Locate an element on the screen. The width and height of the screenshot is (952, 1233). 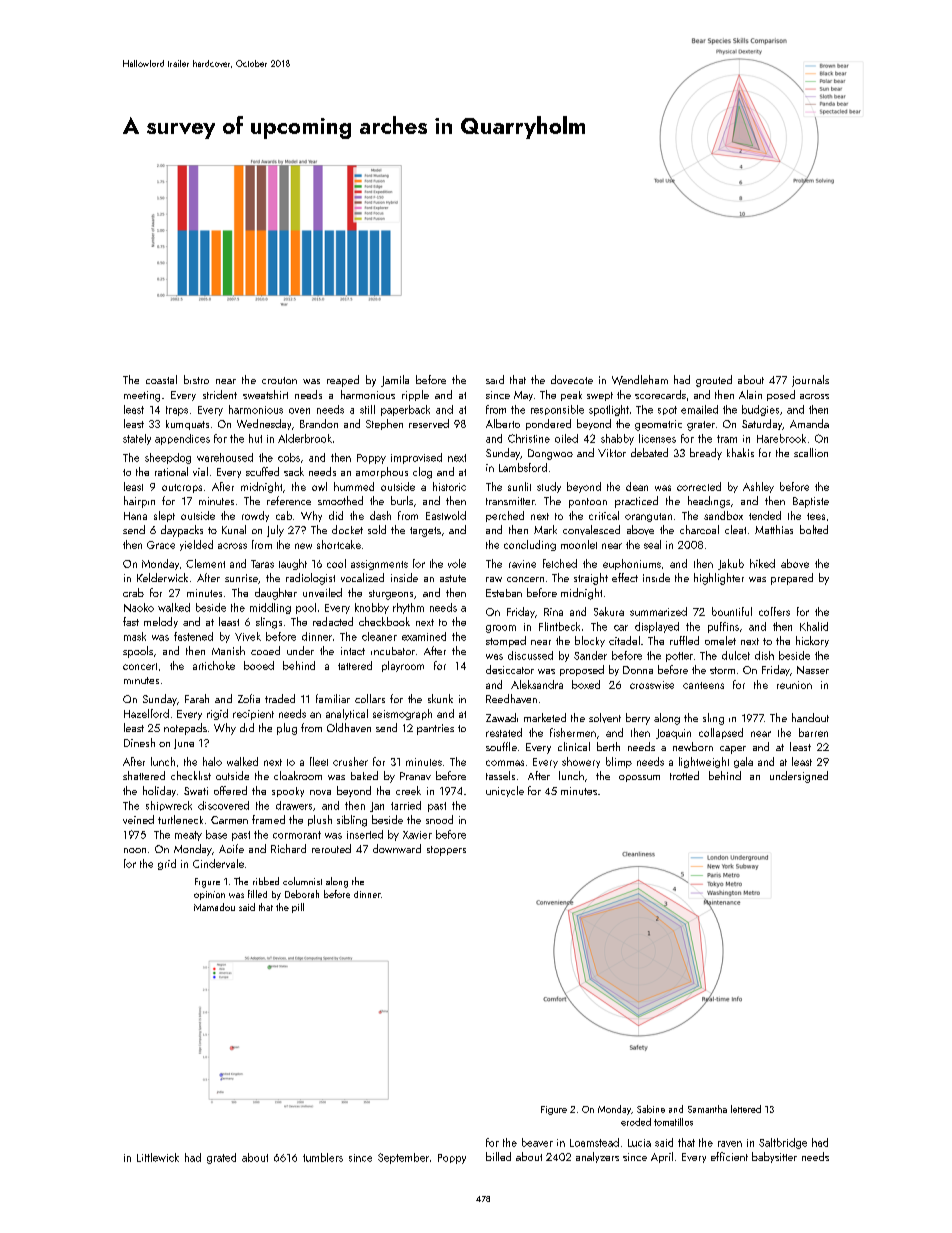
pill is located at coordinates (298, 908).
